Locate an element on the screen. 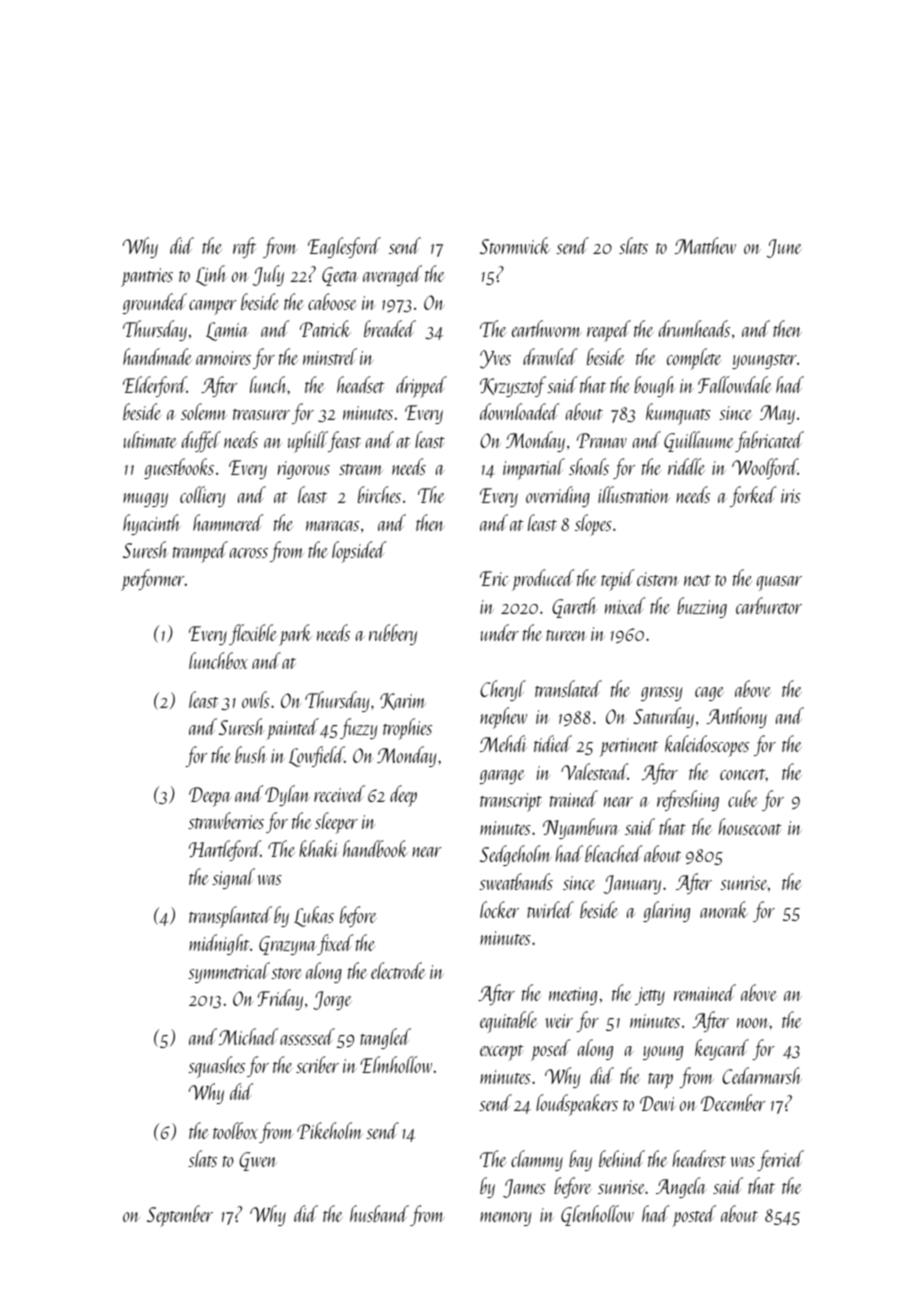 Image resolution: width=924 pixels, height=1314 pixels. squashes is located at coordinates (216, 1067).
